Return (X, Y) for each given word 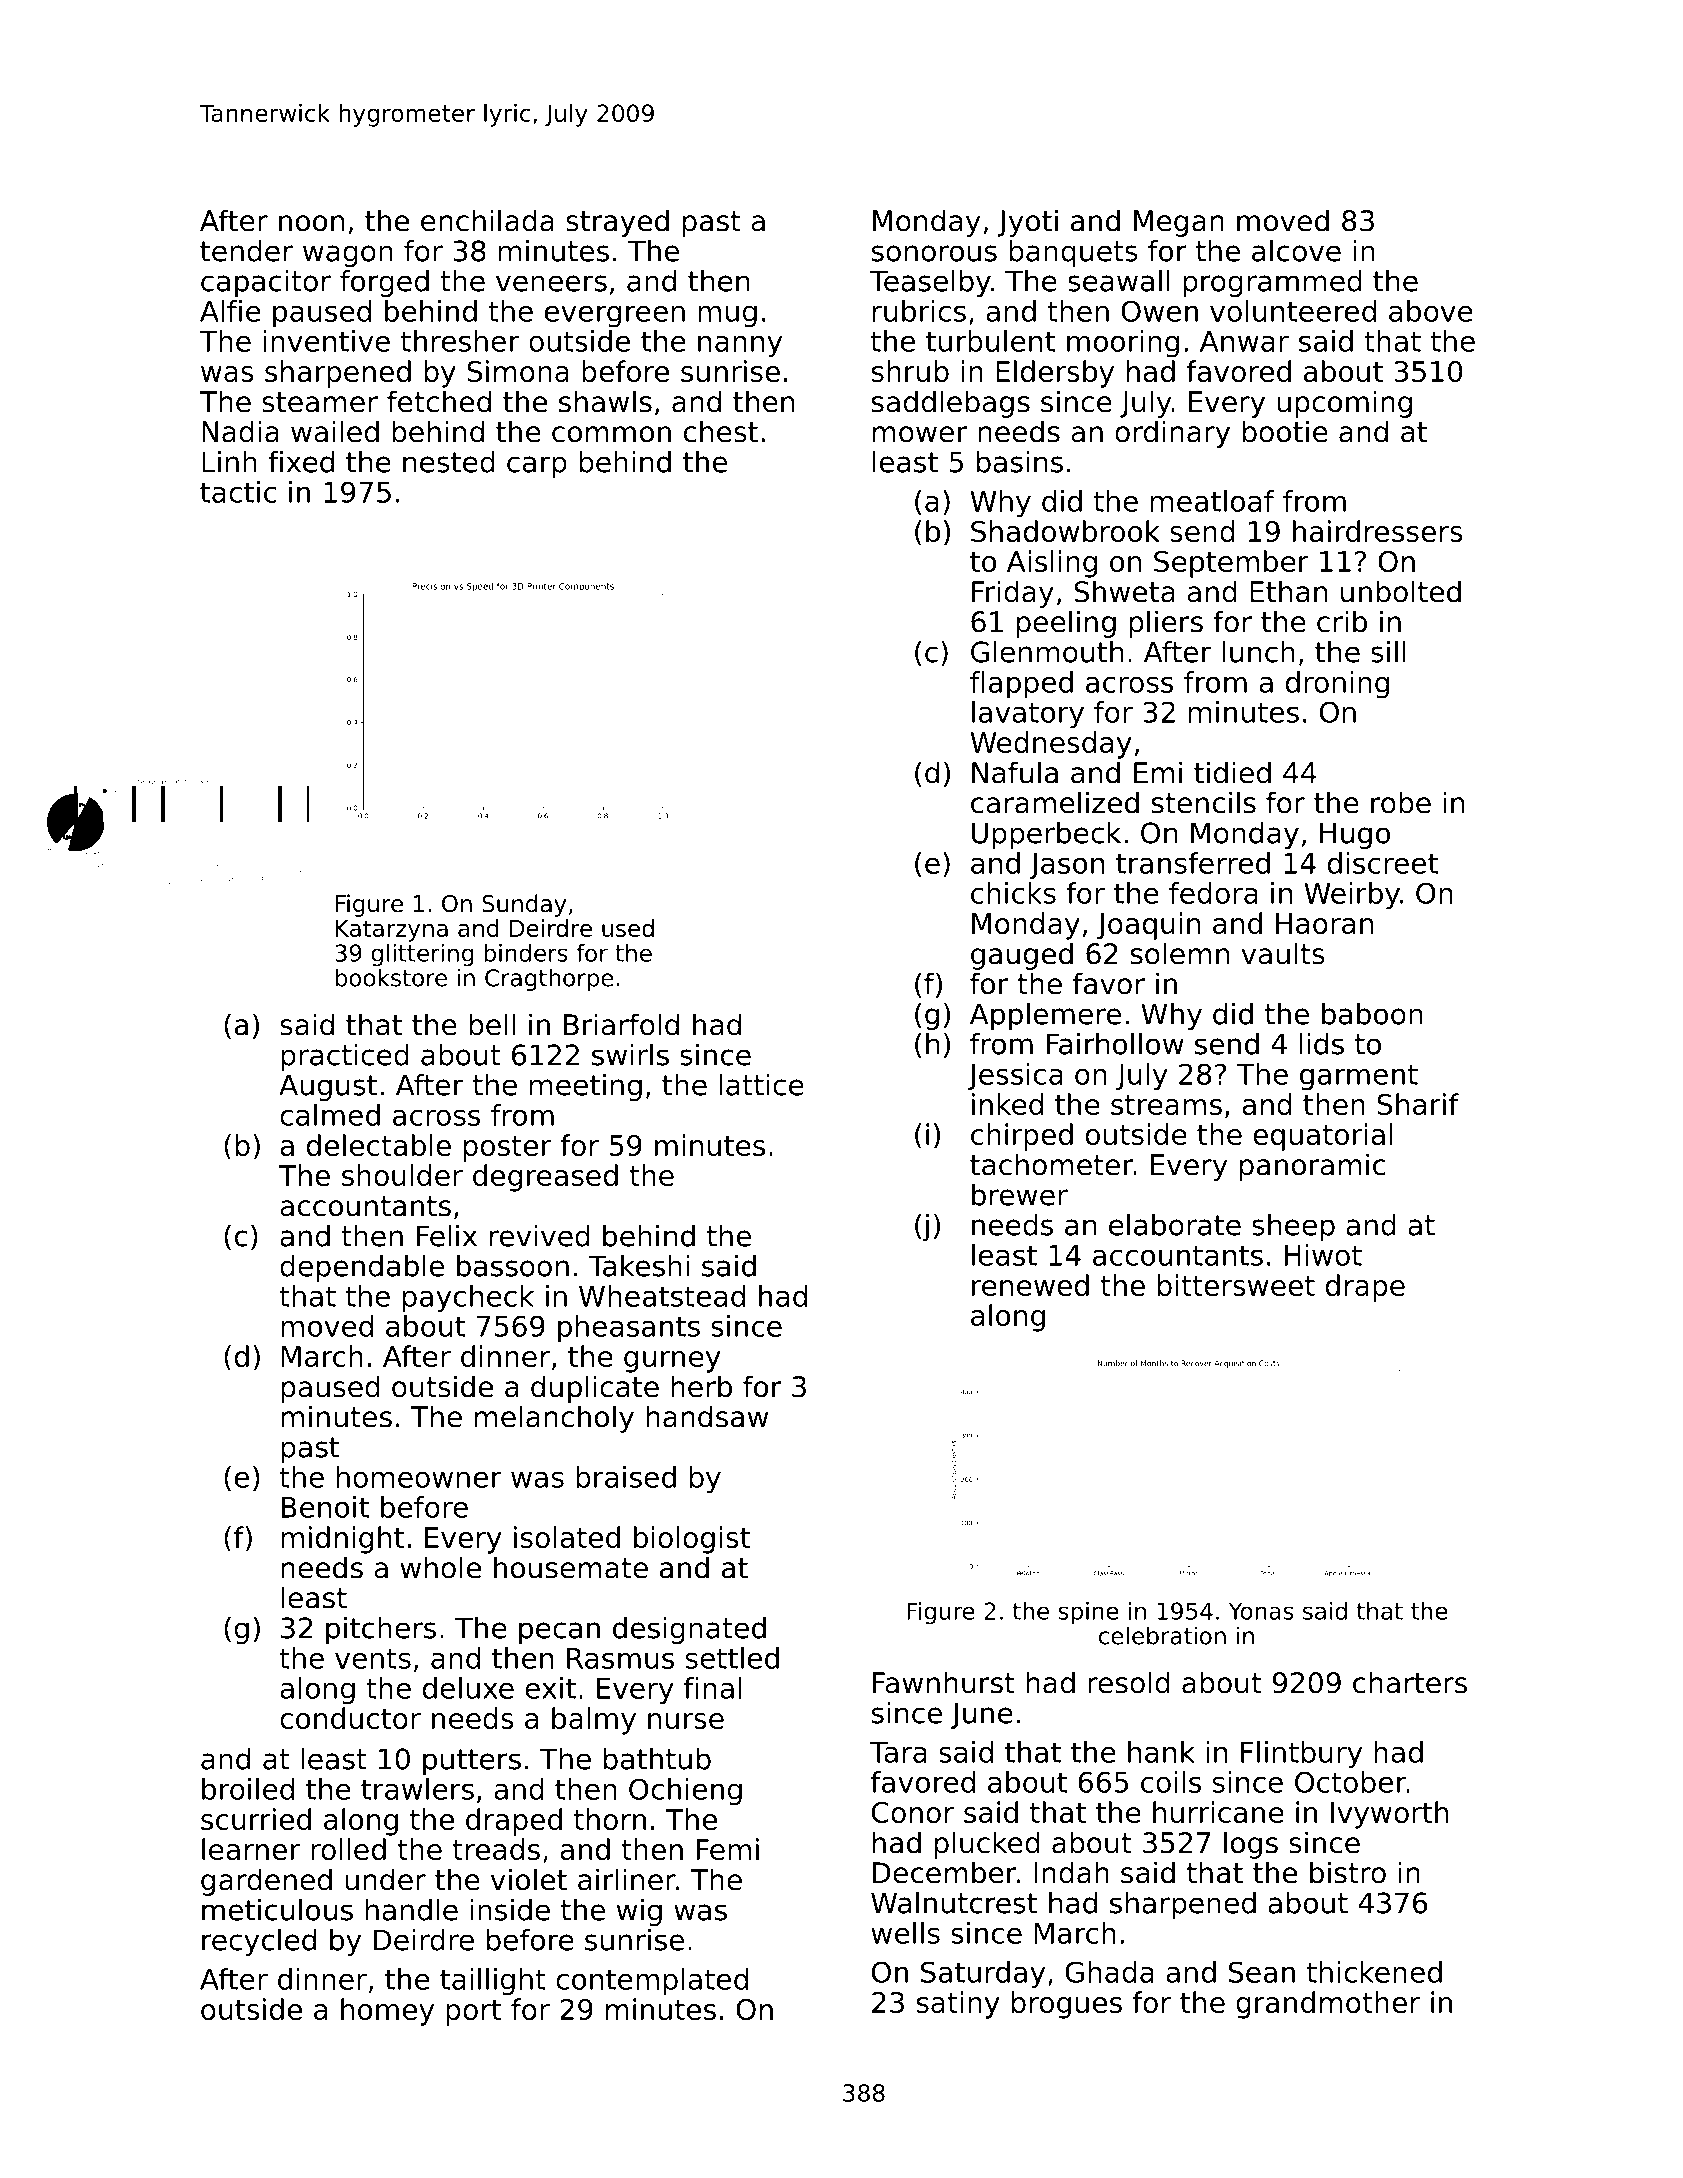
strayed (617, 223)
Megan (1179, 223)
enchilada (487, 220)
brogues (1067, 2005)
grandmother (1328, 2005)
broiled (248, 1789)
